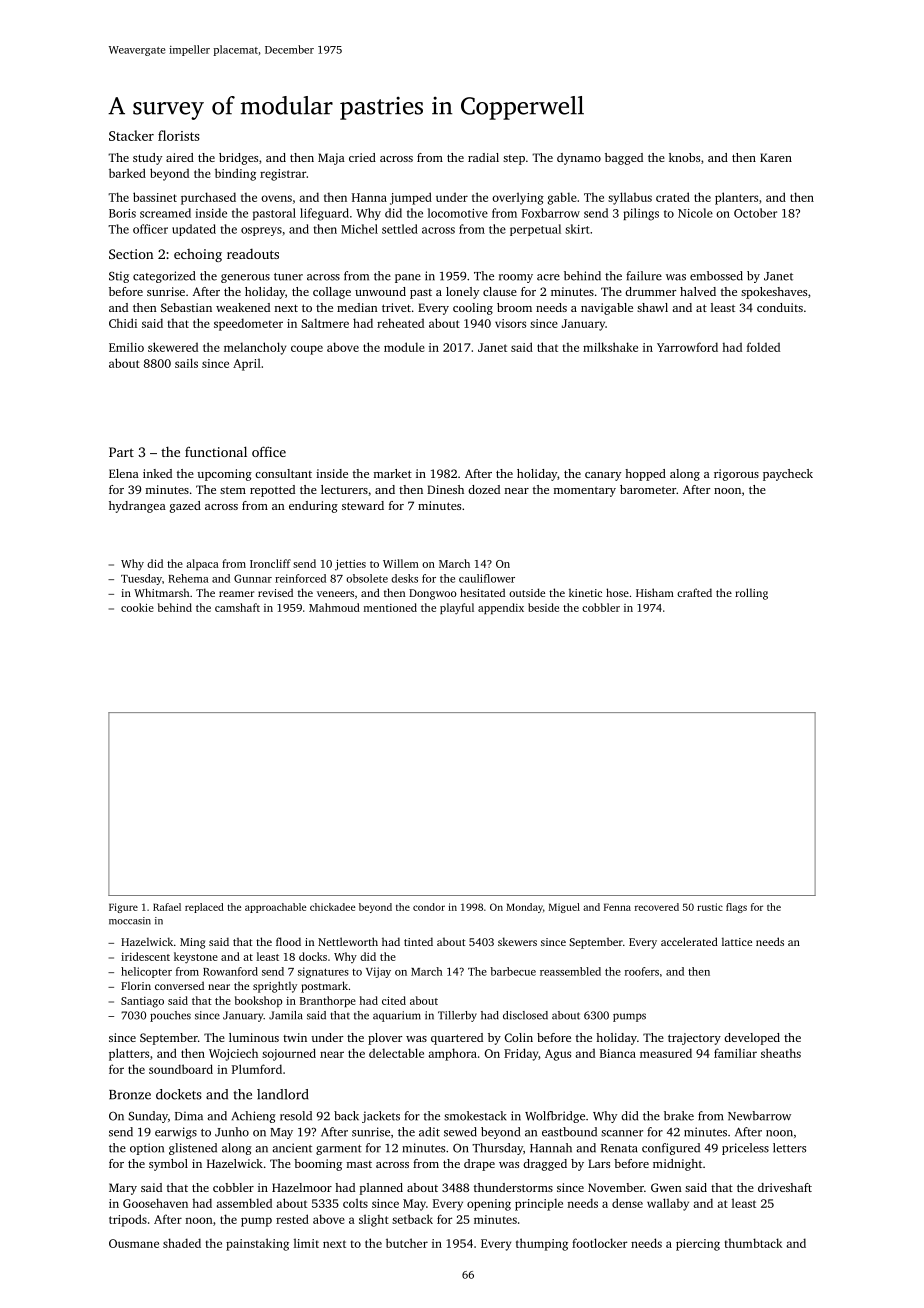 The height and width of the image is (1308, 924). Describe the element at coordinates (788, 475) in the image. I see `paycheck` at that location.
